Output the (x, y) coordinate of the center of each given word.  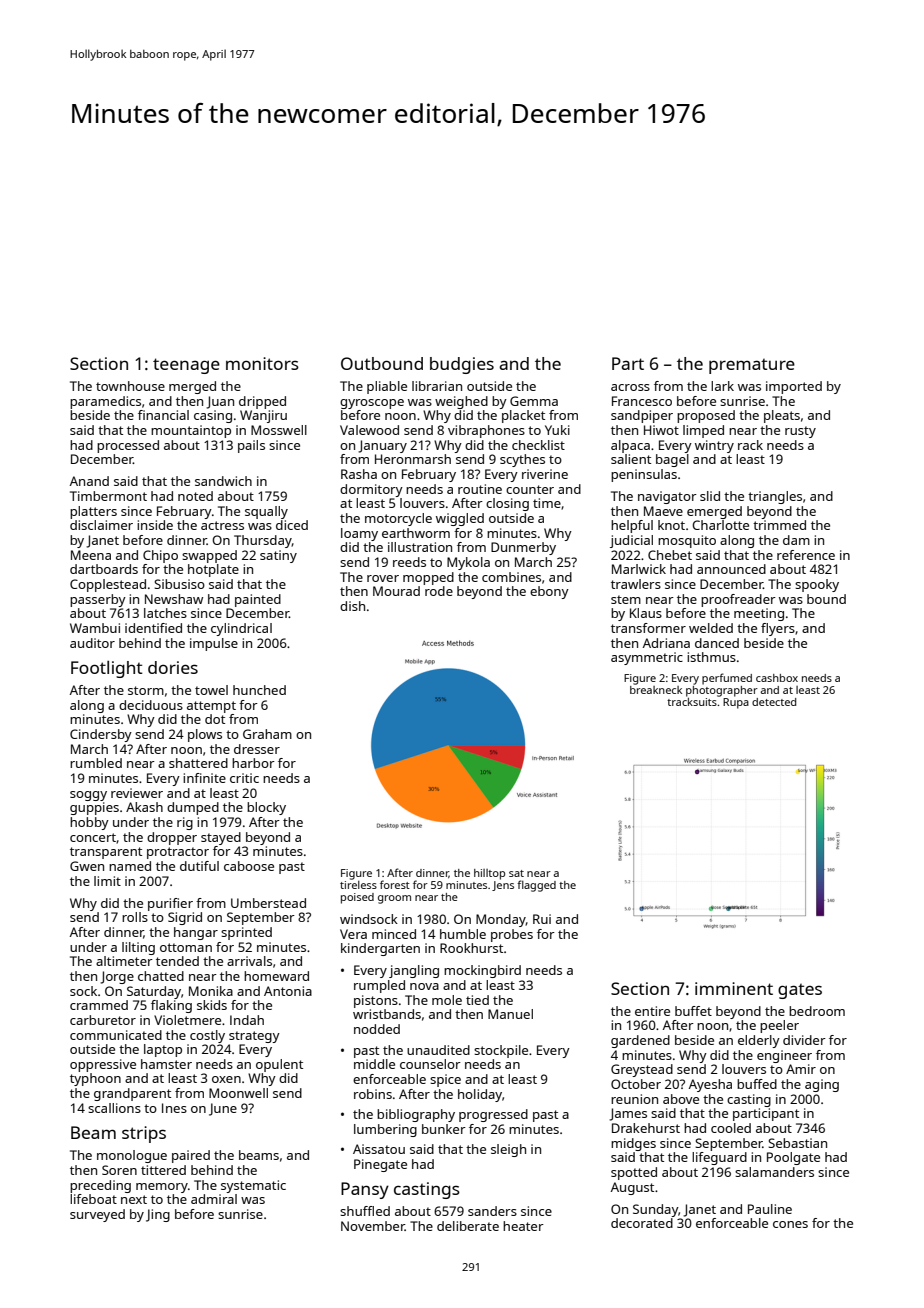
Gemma (534, 401)
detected (774, 702)
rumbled (96, 763)
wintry (714, 446)
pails (251, 446)
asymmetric (647, 658)
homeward (276, 976)
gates (800, 991)
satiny (278, 556)
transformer (648, 628)
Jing (158, 1215)
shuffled (365, 1211)
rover (383, 578)
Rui (542, 919)
